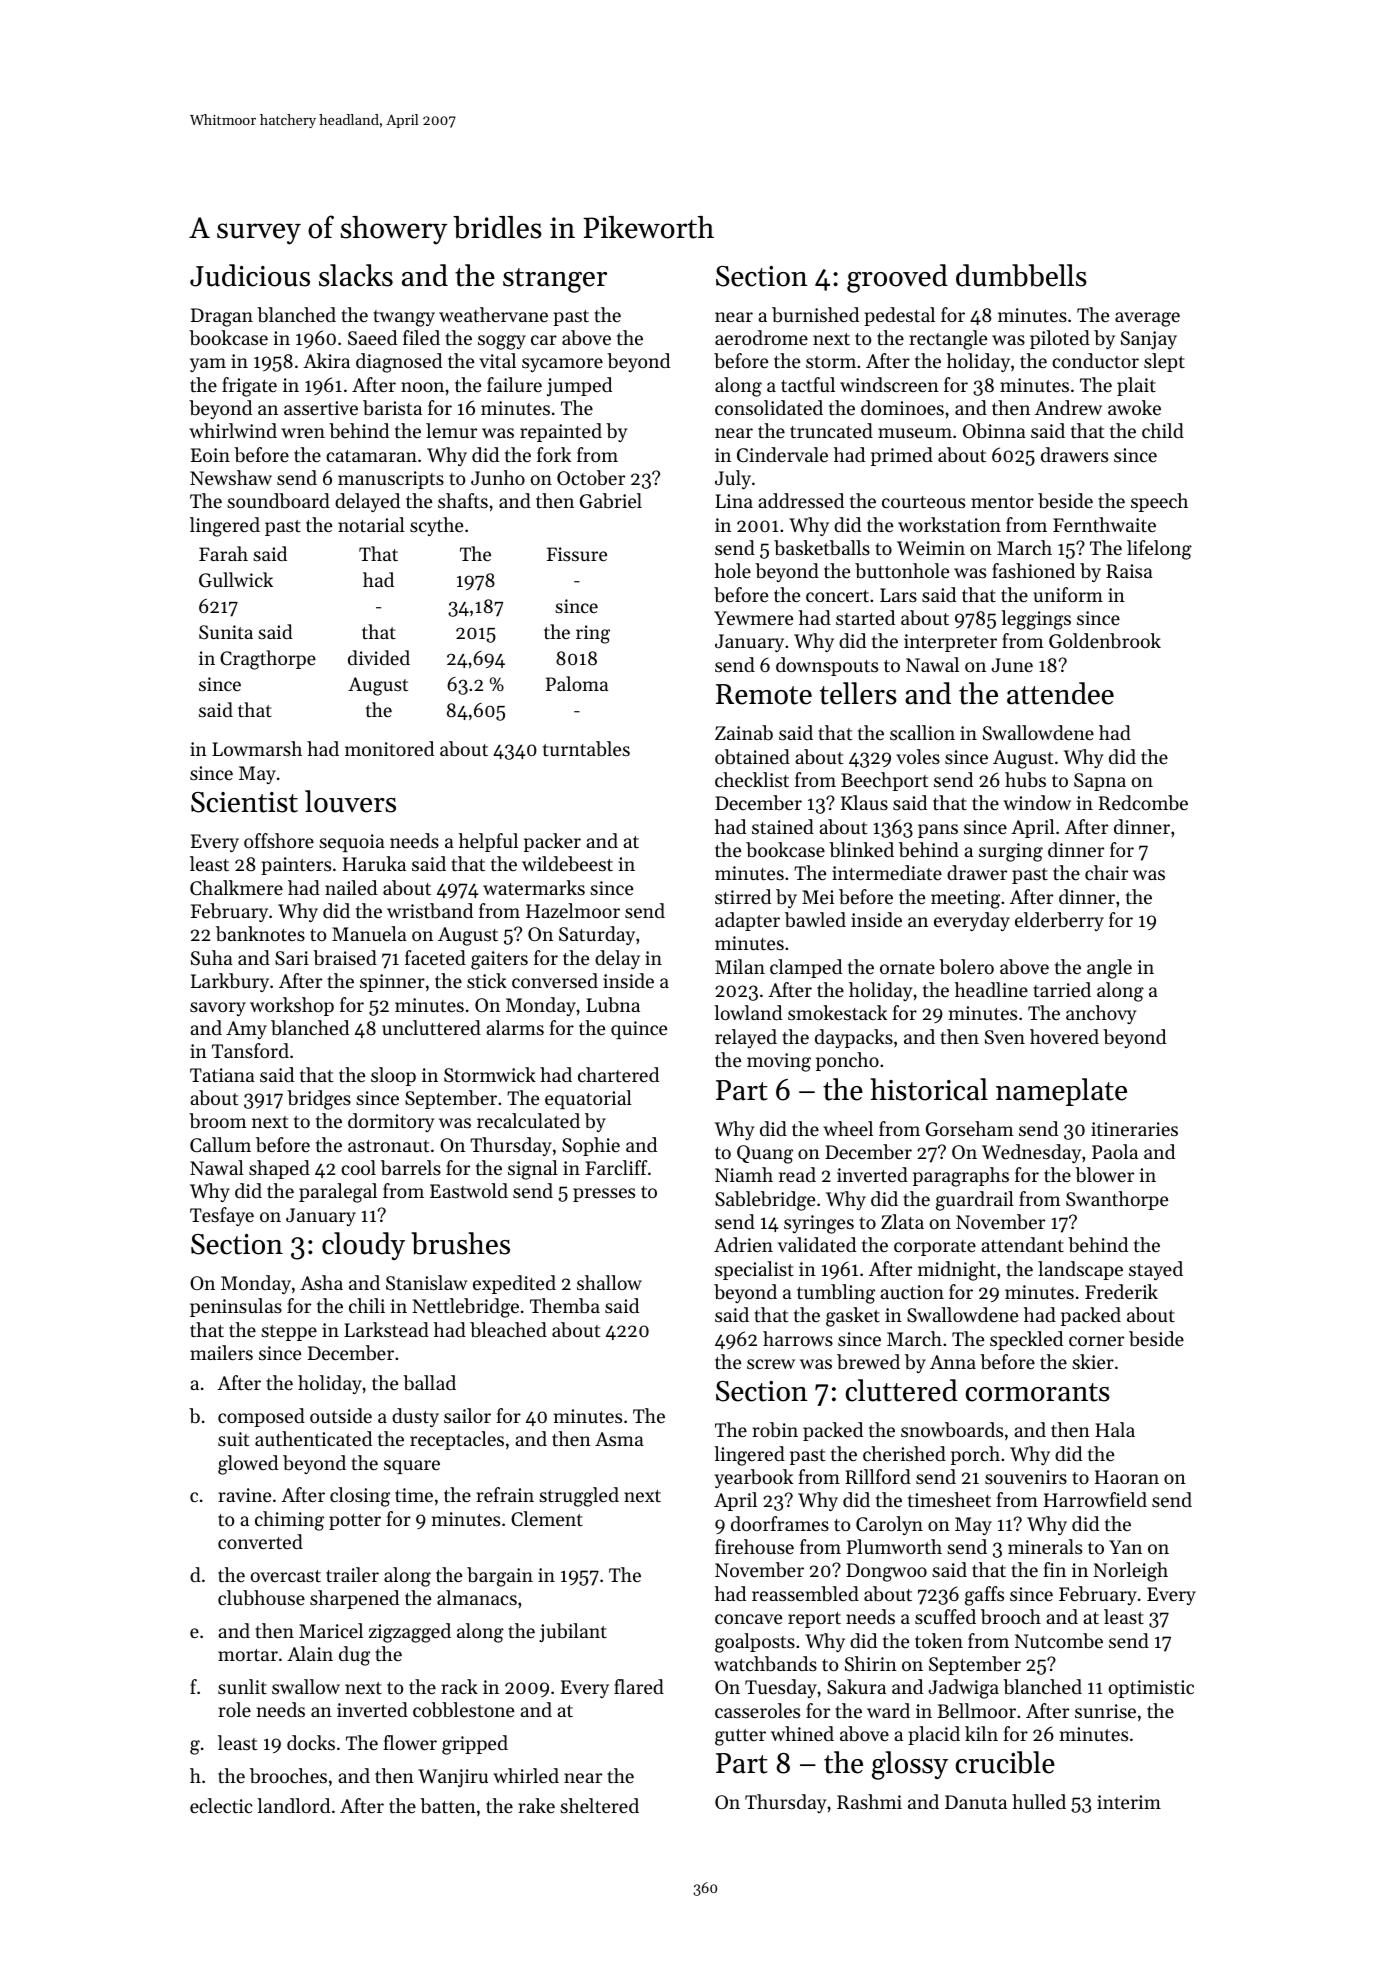 The height and width of the screenshot is (1969, 1386). What do you see at coordinates (898, 595) in the screenshot?
I see `Lars` at bounding box center [898, 595].
